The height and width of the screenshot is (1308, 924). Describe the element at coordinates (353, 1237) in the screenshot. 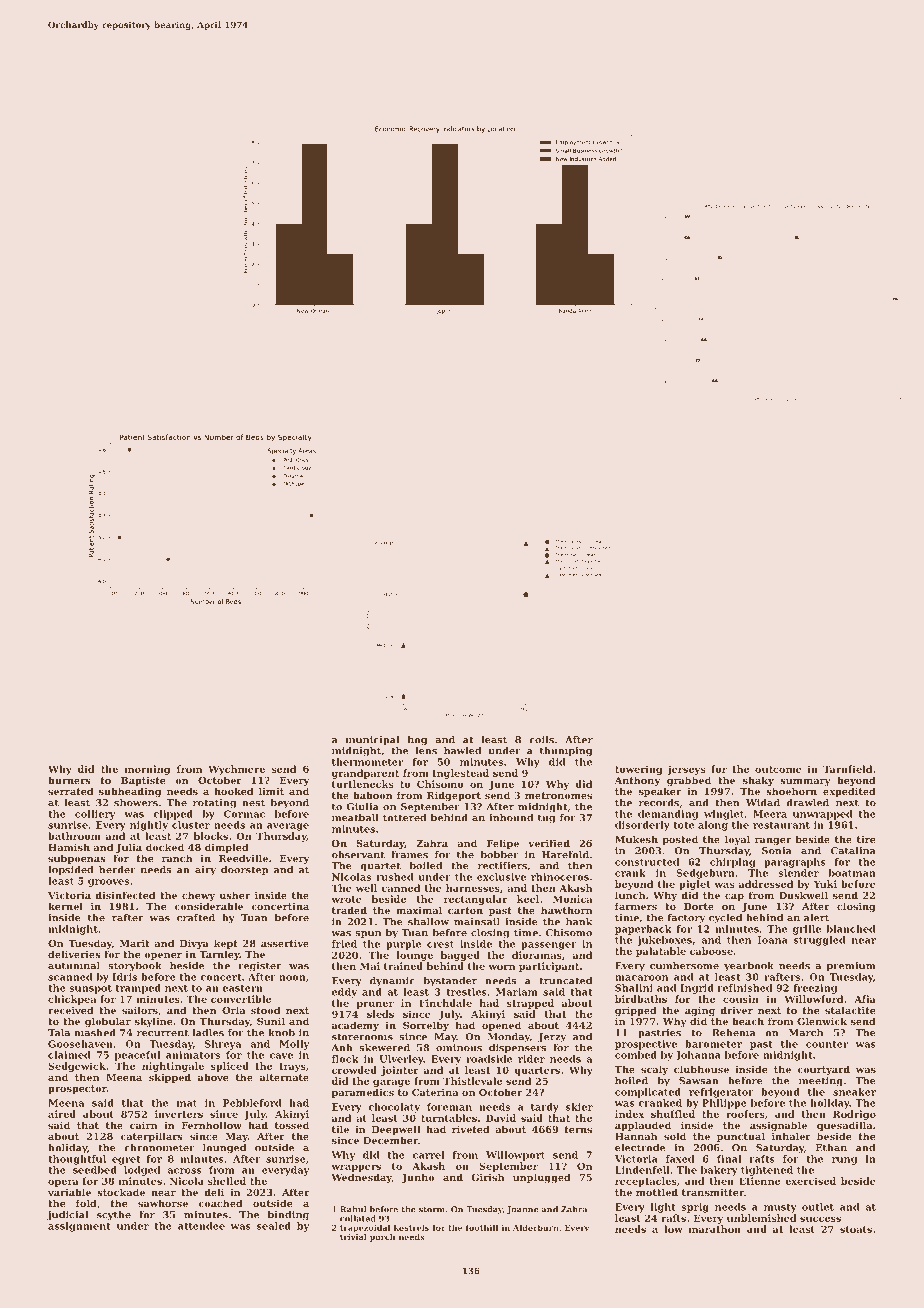

I see `trivial` at that location.
